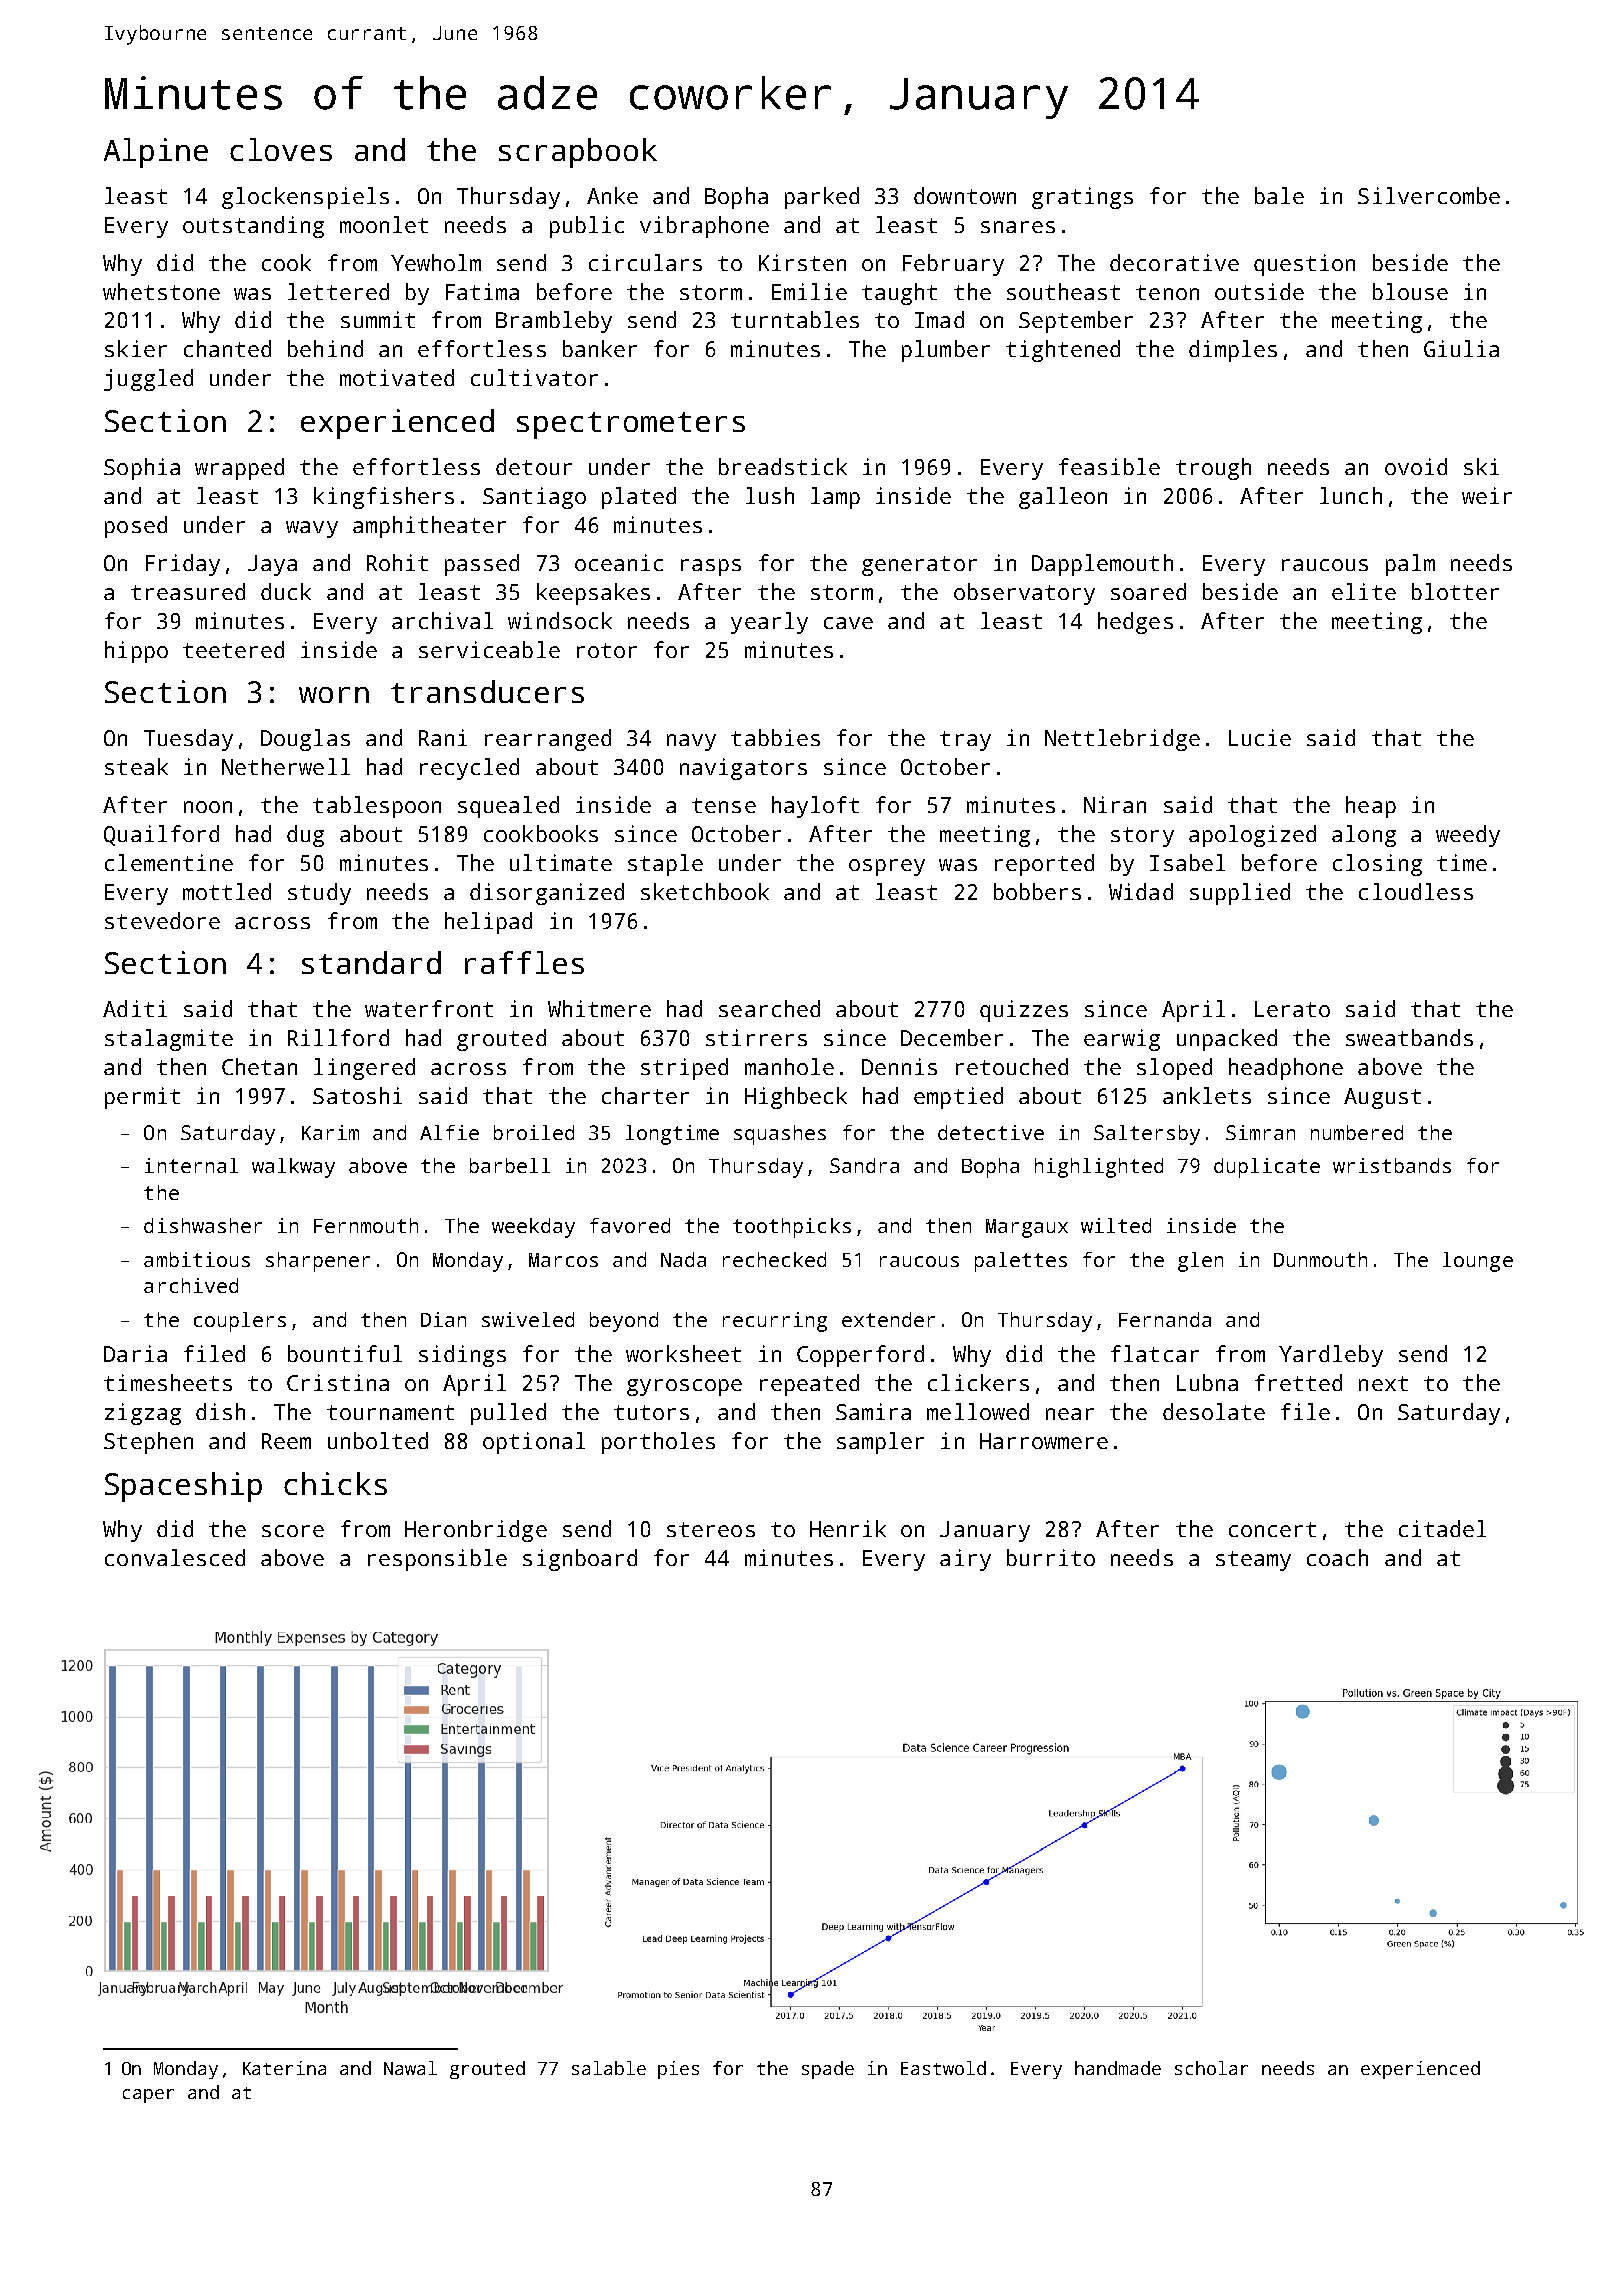  What do you see at coordinates (578, 153) in the page?
I see `scrapbook` at bounding box center [578, 153].
